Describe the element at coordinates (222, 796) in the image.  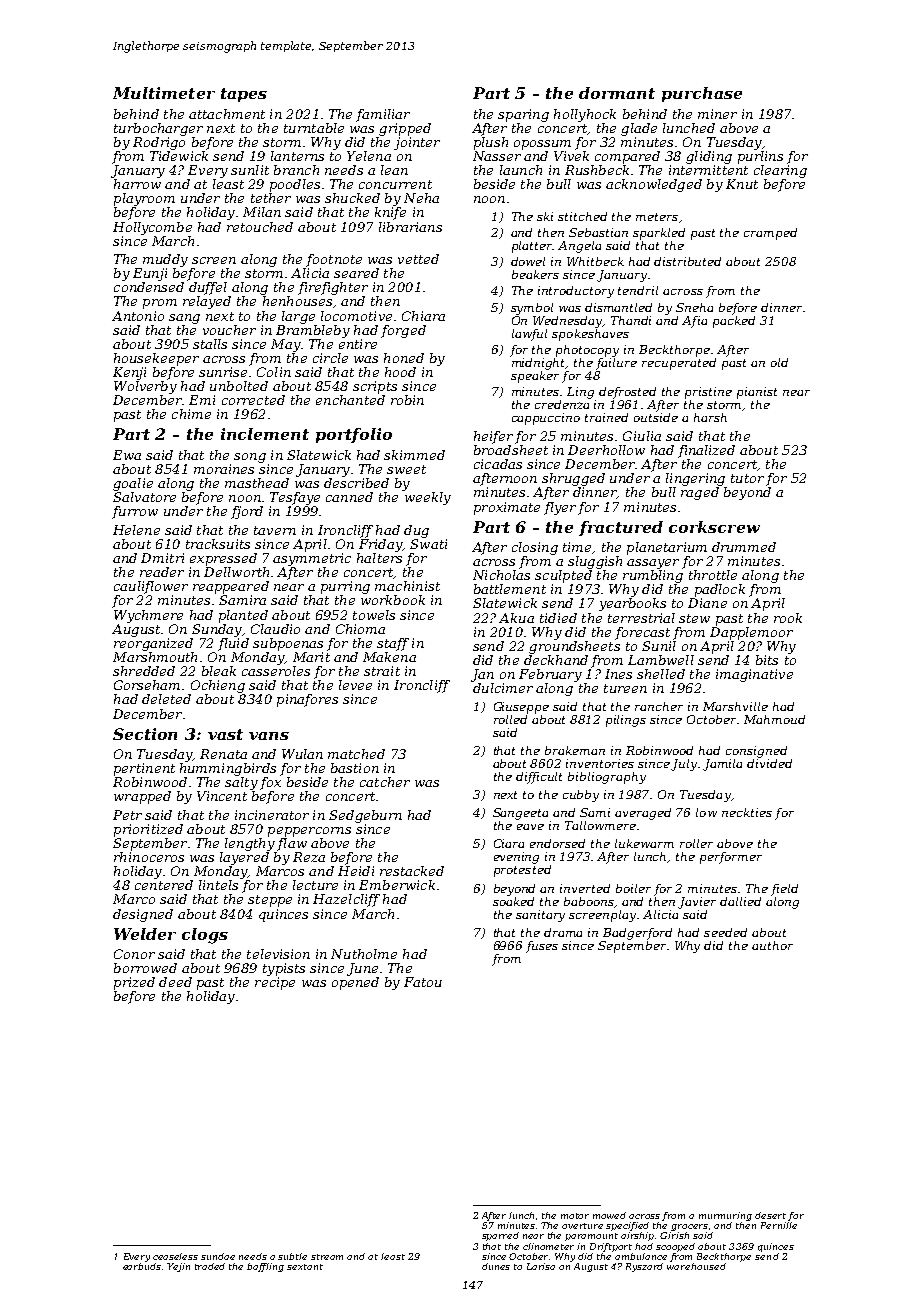
I see `Vincent` at that location.
